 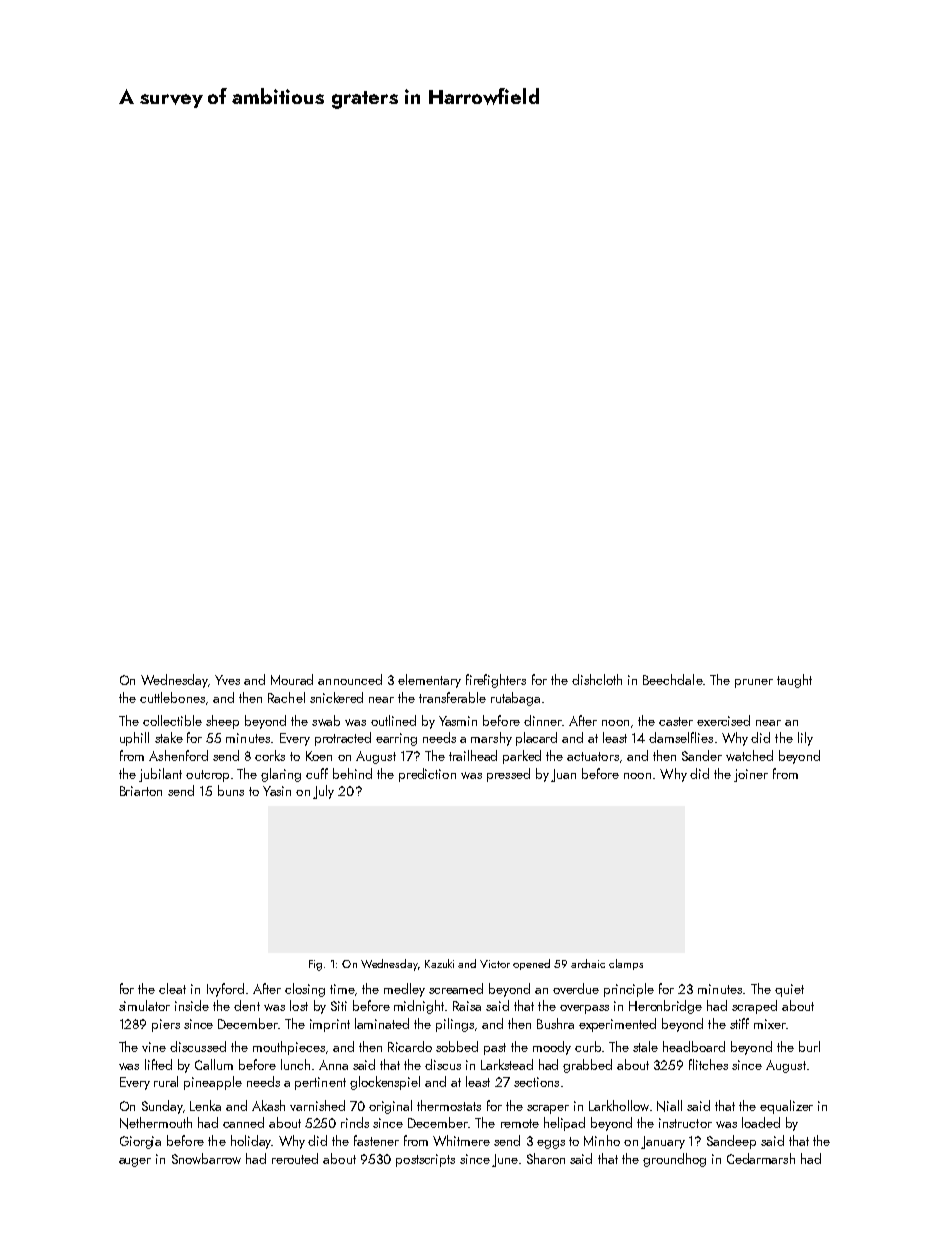 What do you see at coordinates (786, 1107) in the image?
I see `equalizer` at bounding box center [786, 1107].
